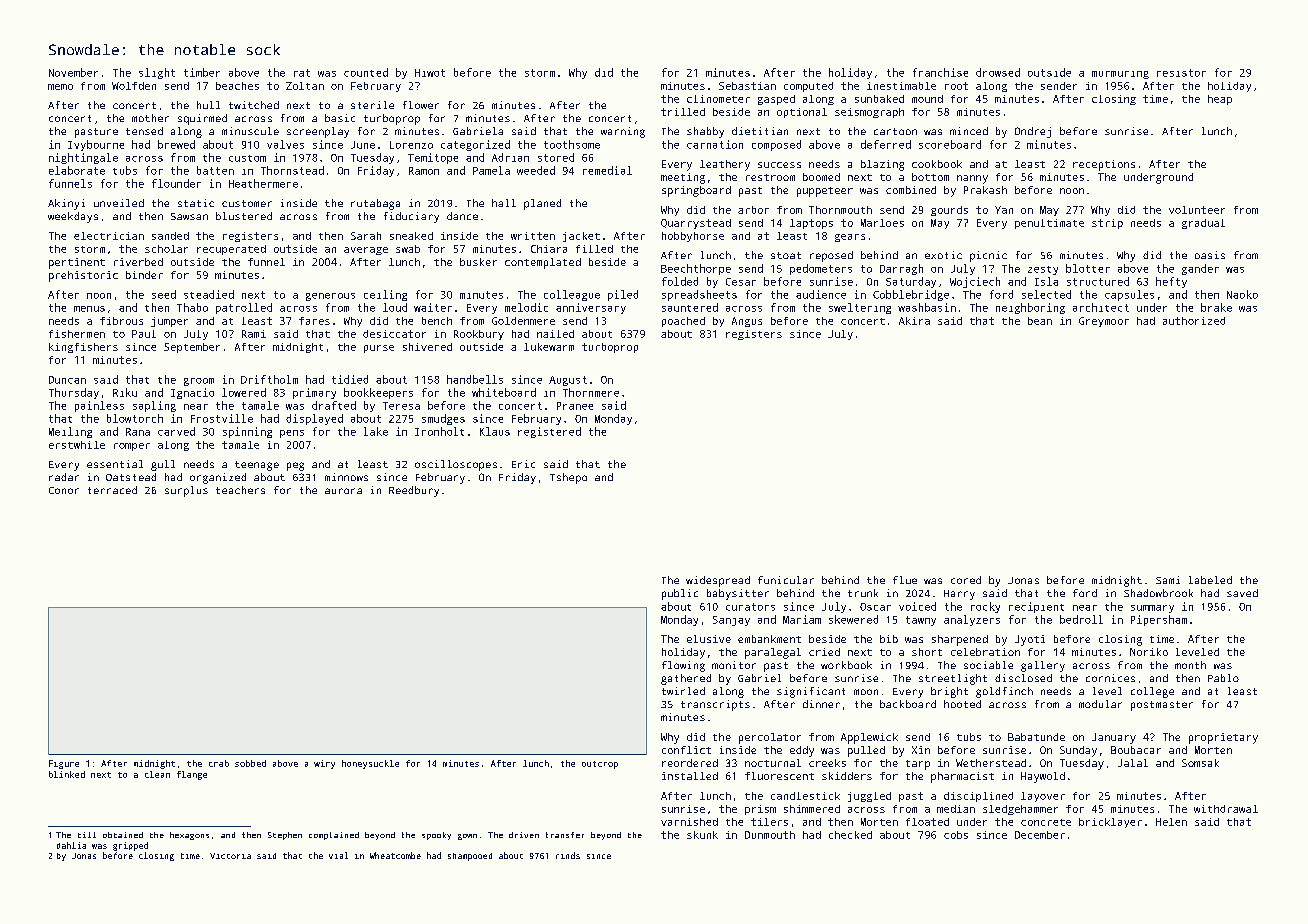 The image size is (1308, 924). I want to click on receptions, so click(1104, 165).
